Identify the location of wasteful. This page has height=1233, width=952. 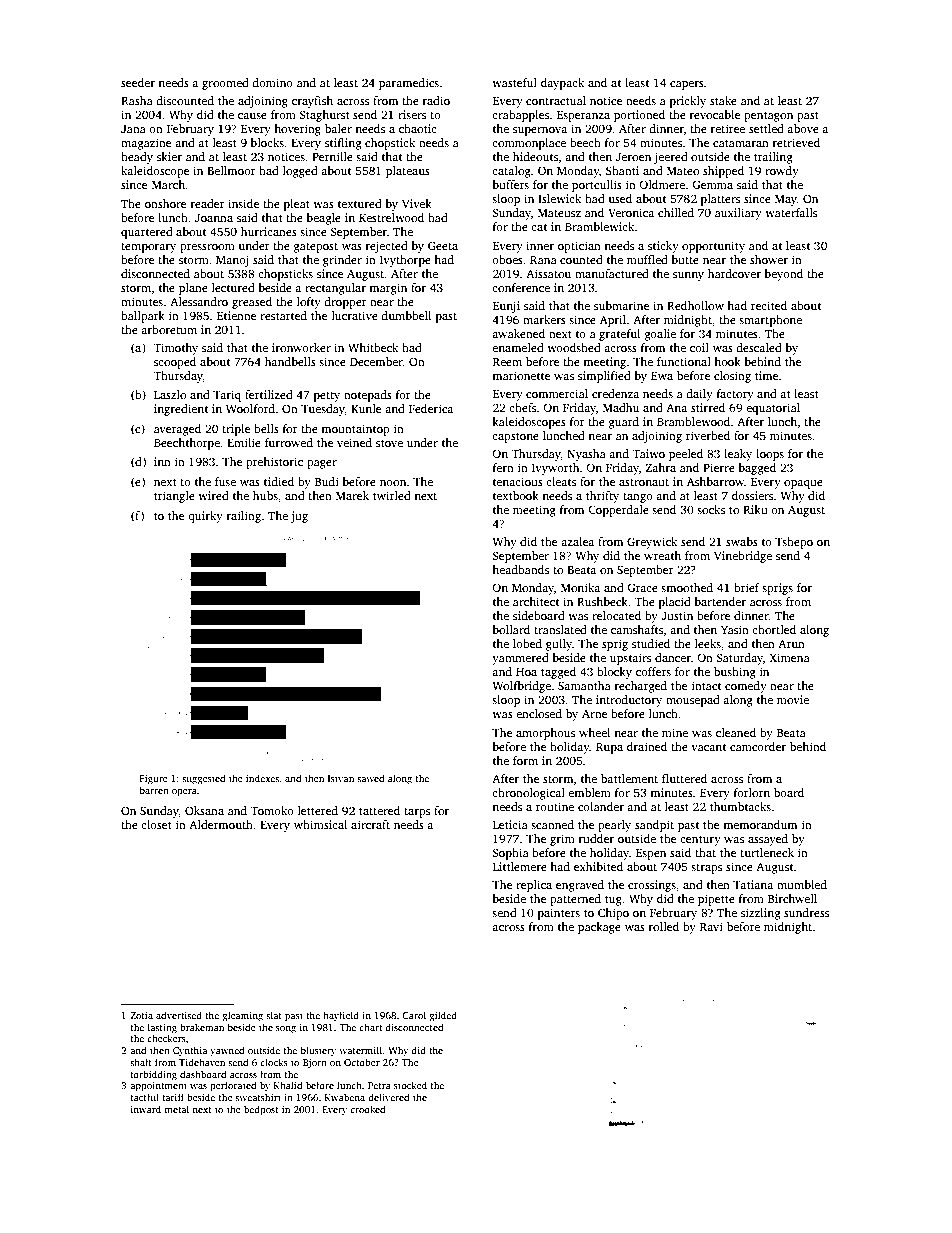
(514, 82).
